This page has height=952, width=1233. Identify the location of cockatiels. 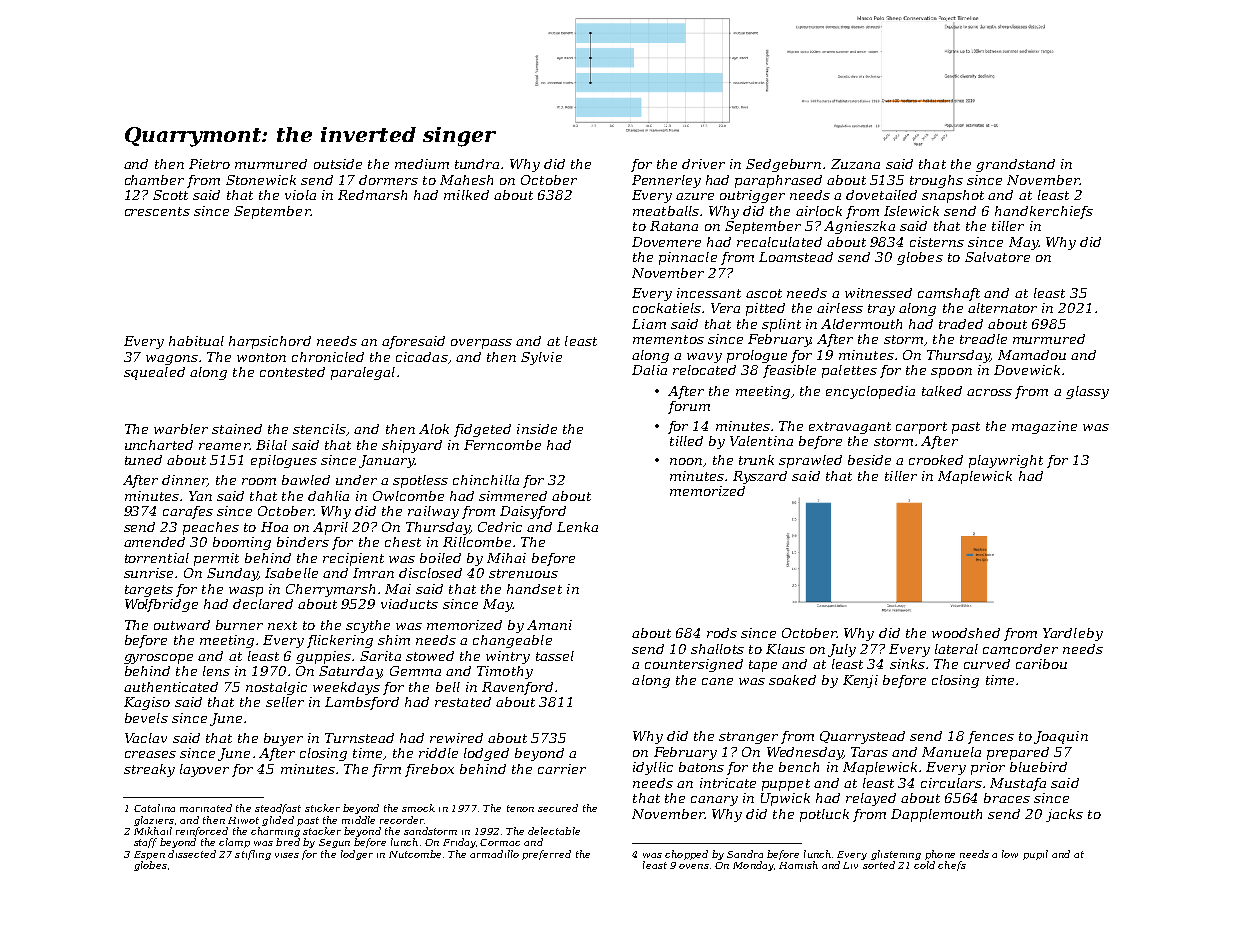
(667, 308).
